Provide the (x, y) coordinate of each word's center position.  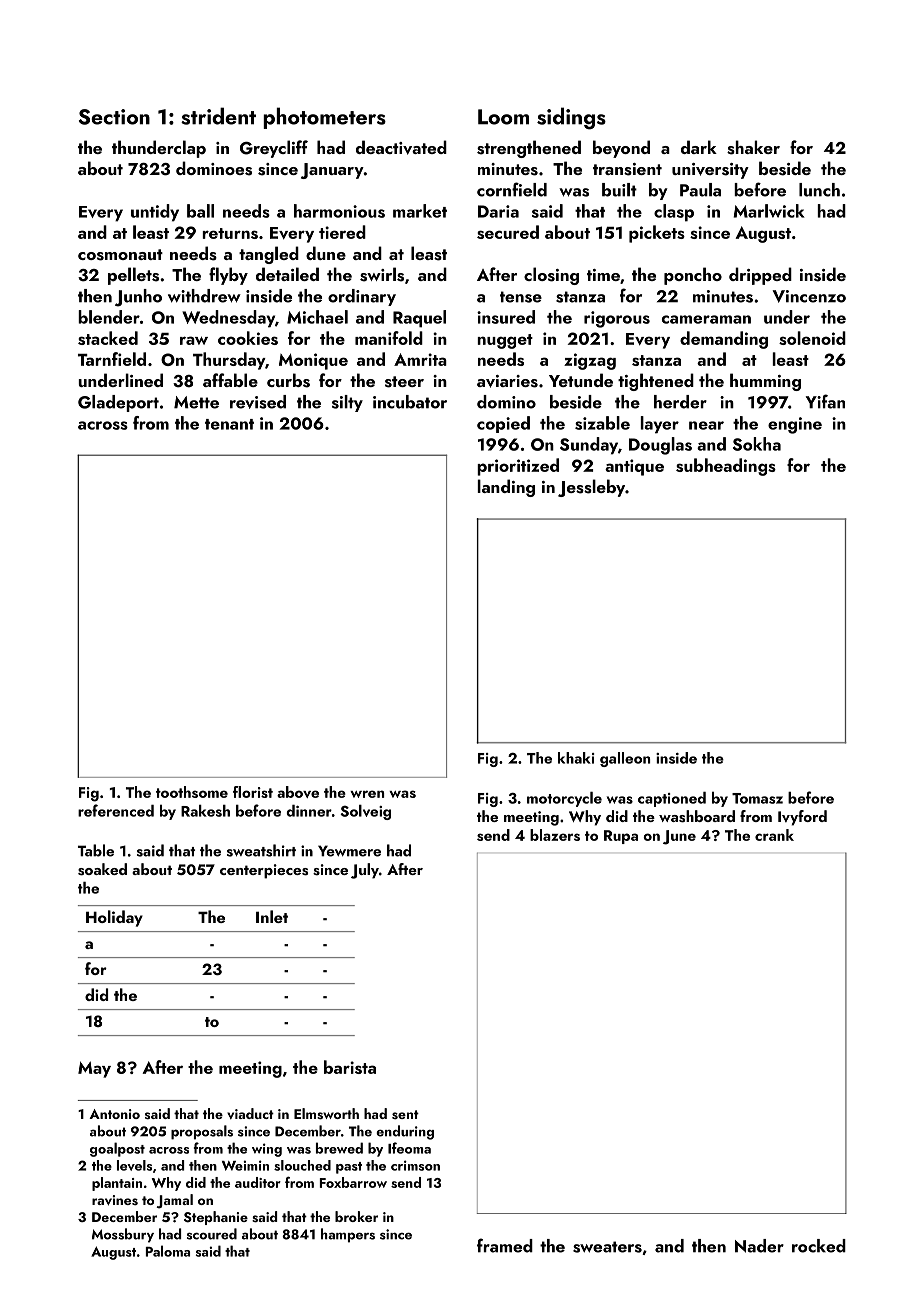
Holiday (114, 918)
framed (505, 1245)
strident (218, 116)
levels (134, 1165)
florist (253, 792)
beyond (621, 149)
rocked (819, 1246)
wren (367, 794)
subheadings (726, 467)
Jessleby (591, 488)
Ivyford (802, 818)
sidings (571, 118)
